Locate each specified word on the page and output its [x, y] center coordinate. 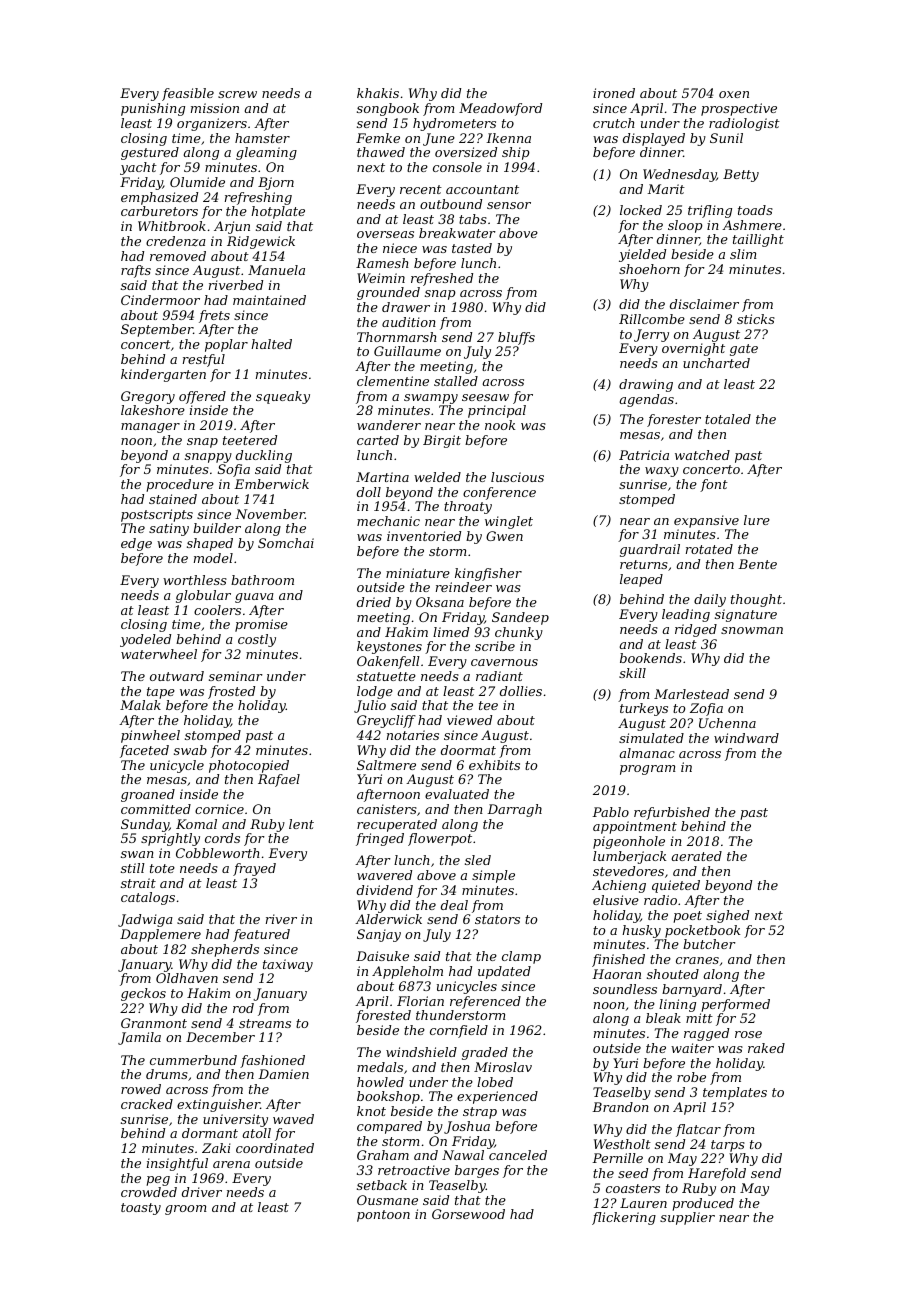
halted [271, 344]
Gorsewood [468, 1214]
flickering [624, 1218]
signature [746, 615]
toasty [141, 1209]
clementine [393, 381]
